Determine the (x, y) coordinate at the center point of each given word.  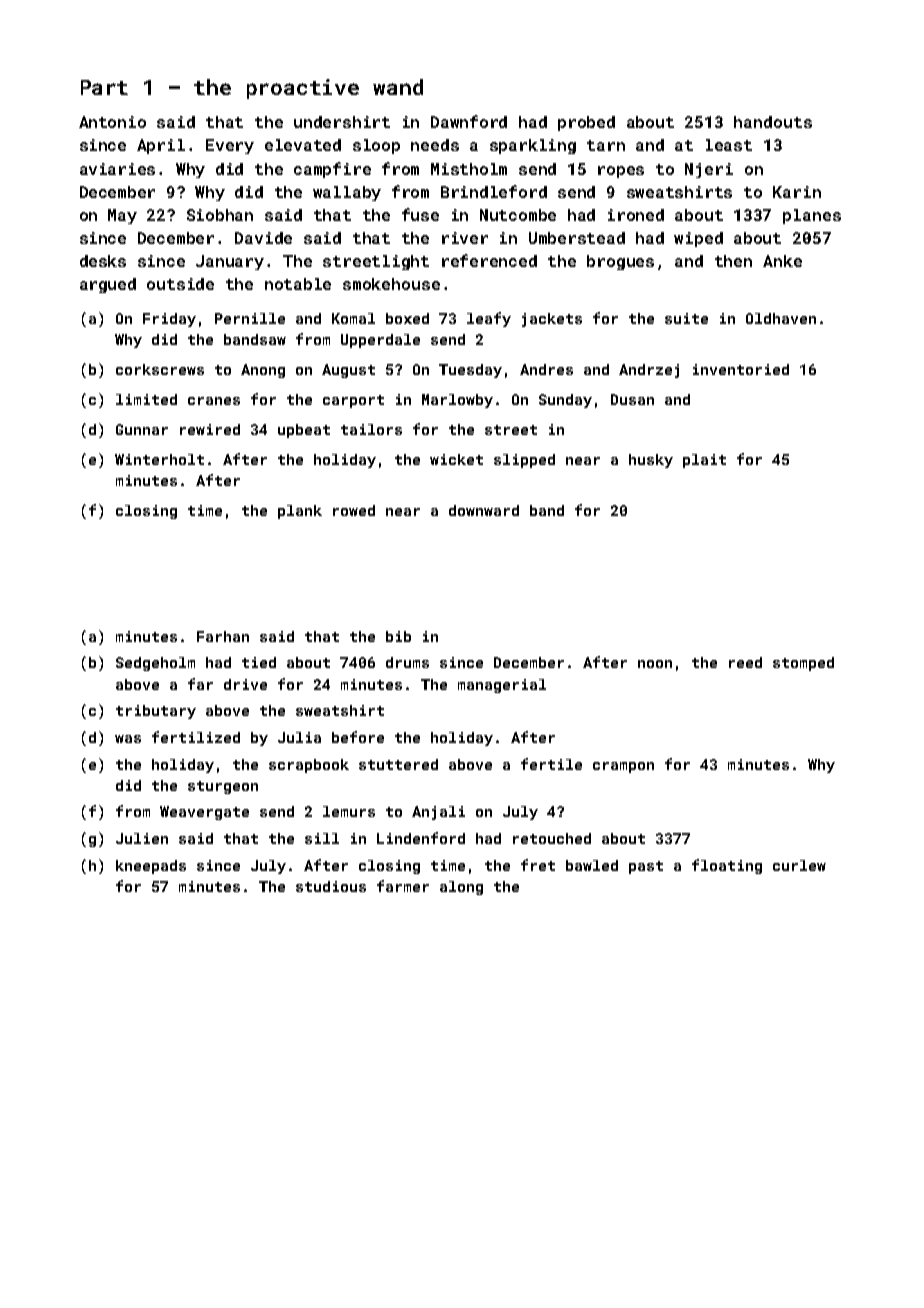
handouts (773, 122)
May (122, 216)
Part (104, 87)
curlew (799, 865)
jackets (552, 320)
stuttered (398, 764)
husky (651, 461)
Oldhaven (781, 318)
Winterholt (159, 459)
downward (484, 510)
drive (245, 684)
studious (331, 886)
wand (398, 87)
